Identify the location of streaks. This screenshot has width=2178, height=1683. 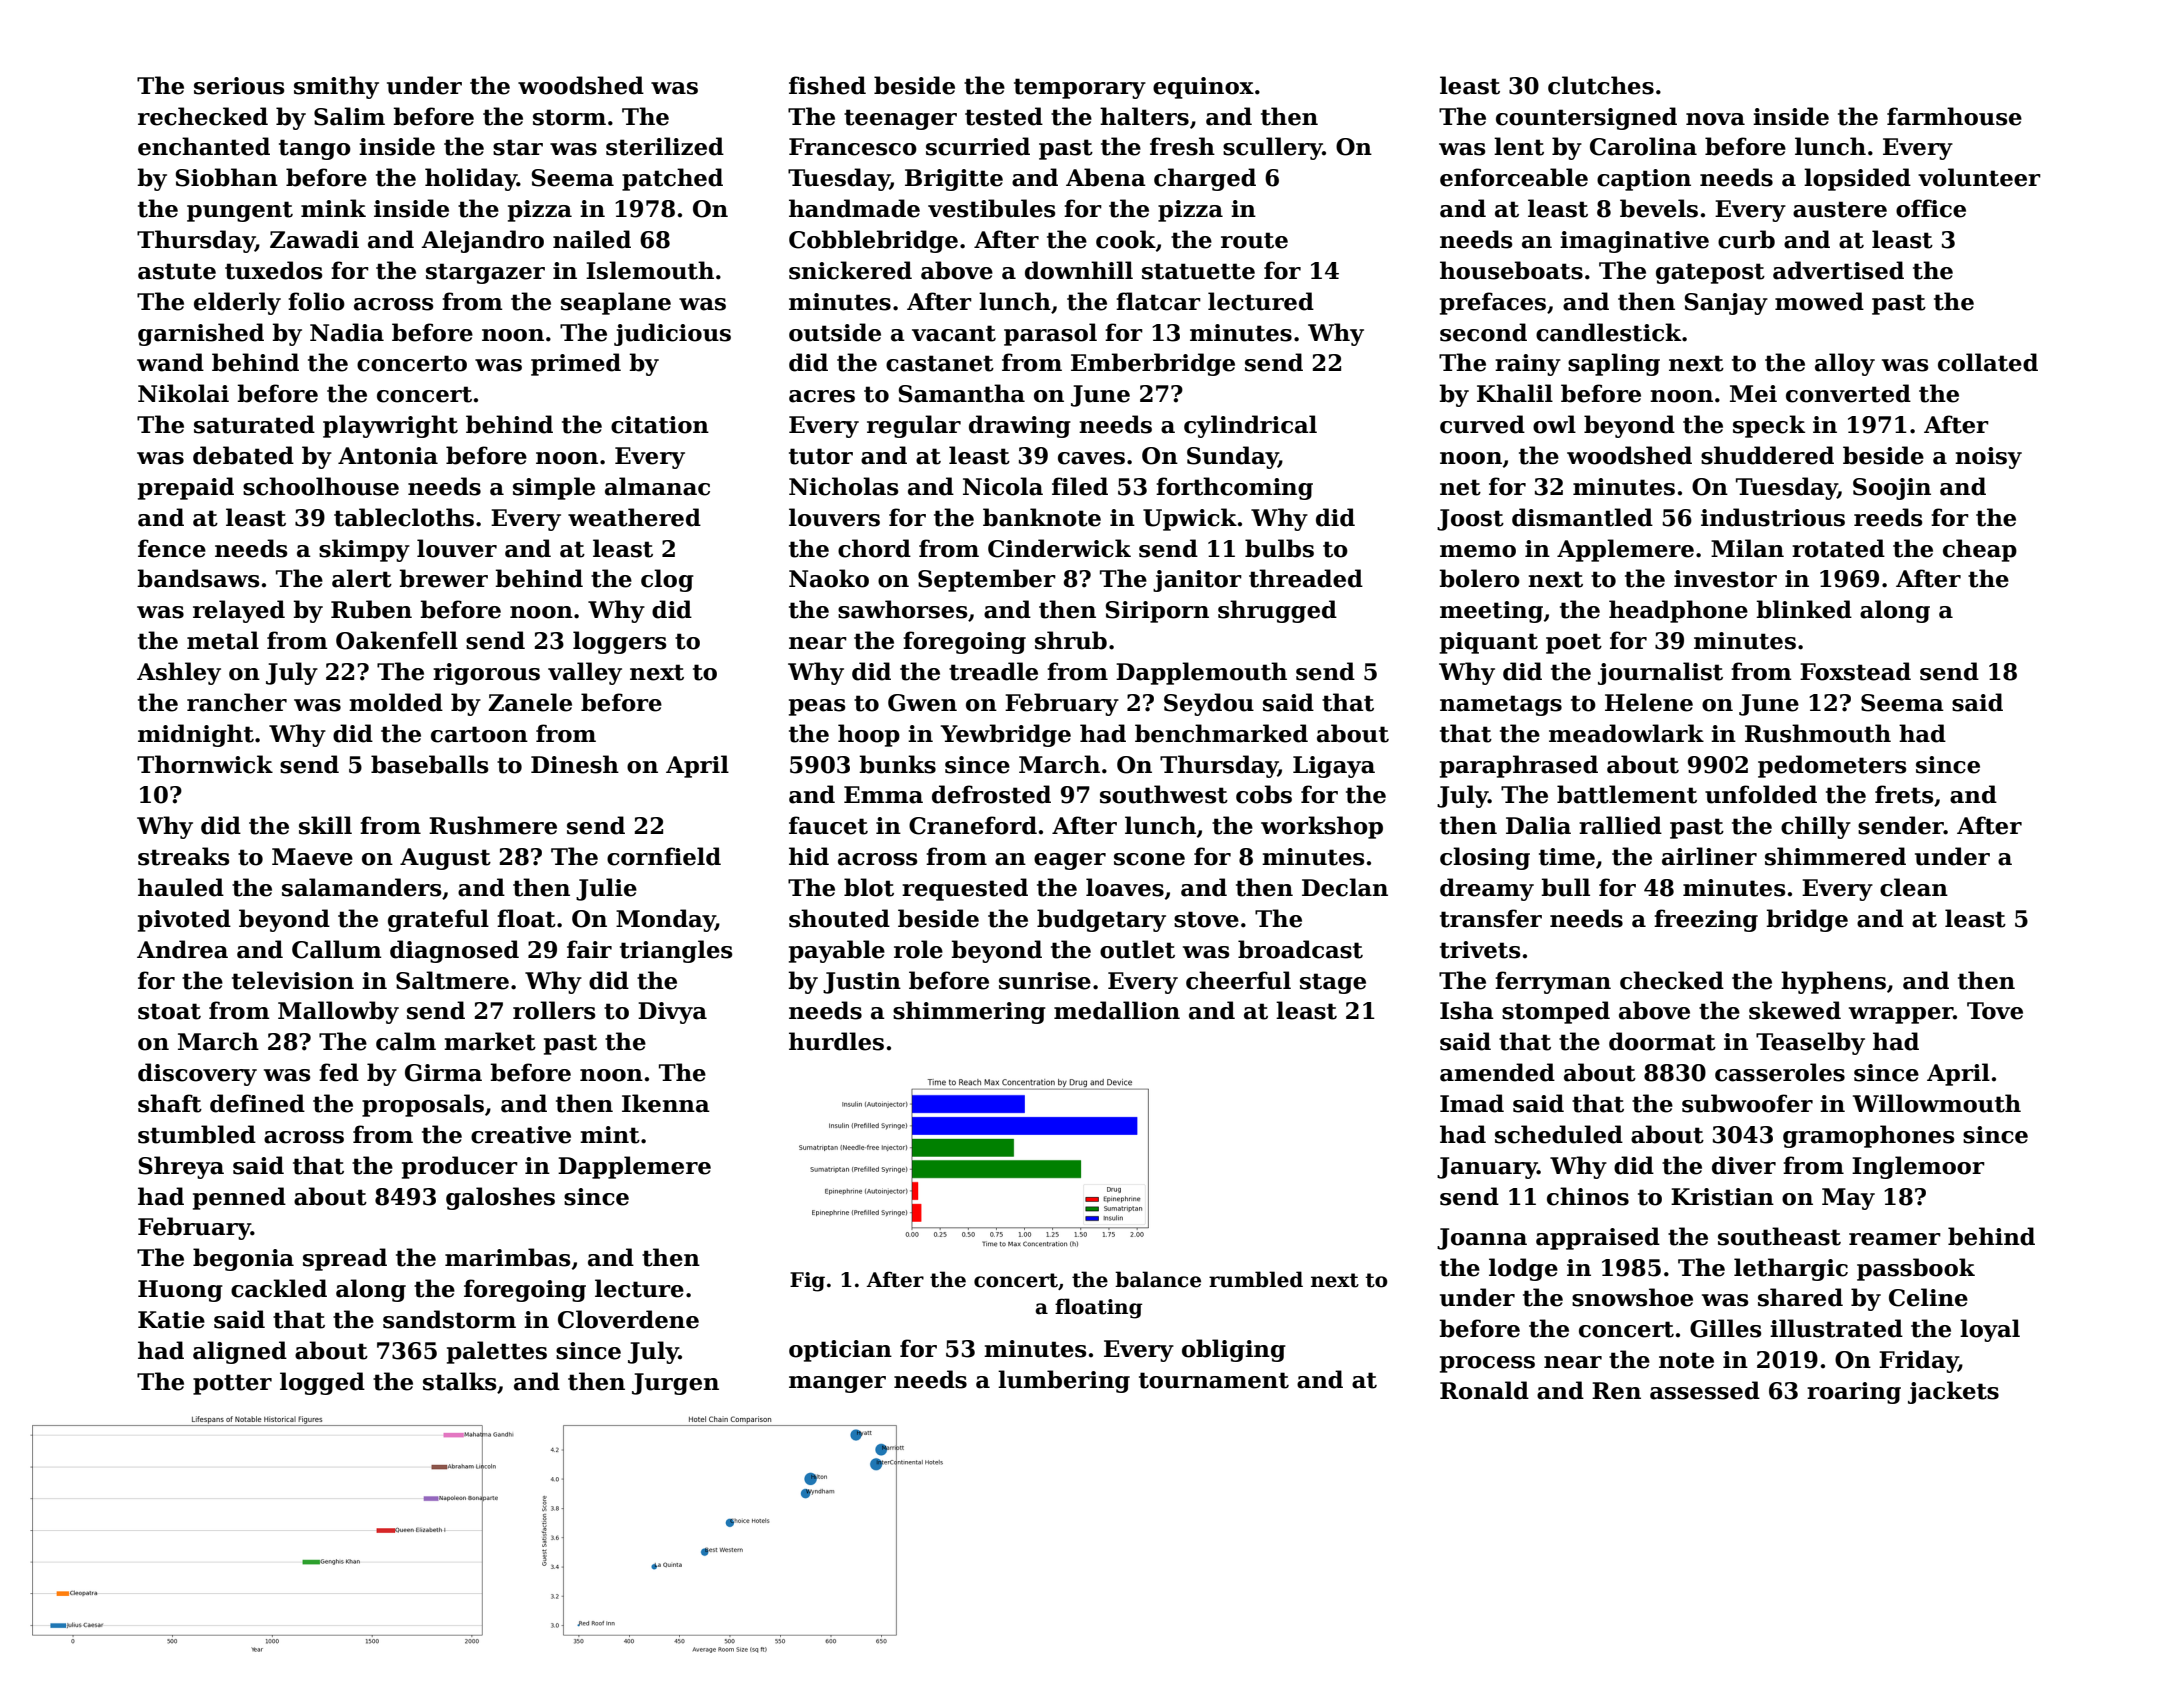
(184, 856).
